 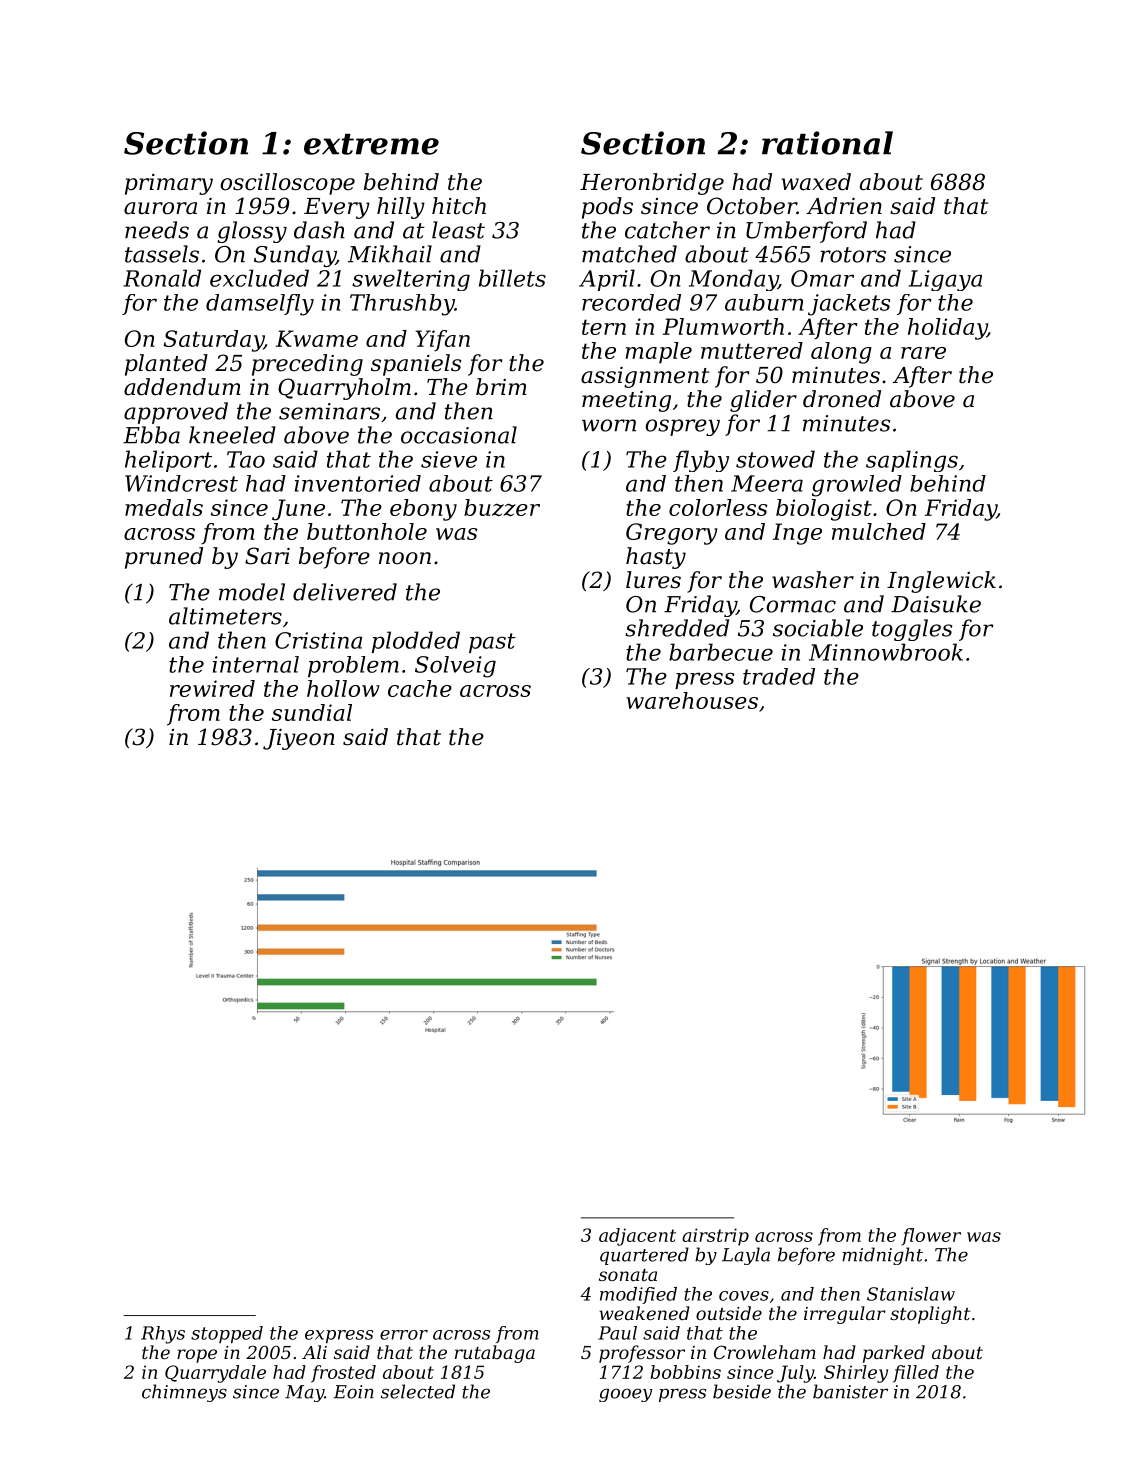 I want to click on frosted, so click(x=343, y=1374).
